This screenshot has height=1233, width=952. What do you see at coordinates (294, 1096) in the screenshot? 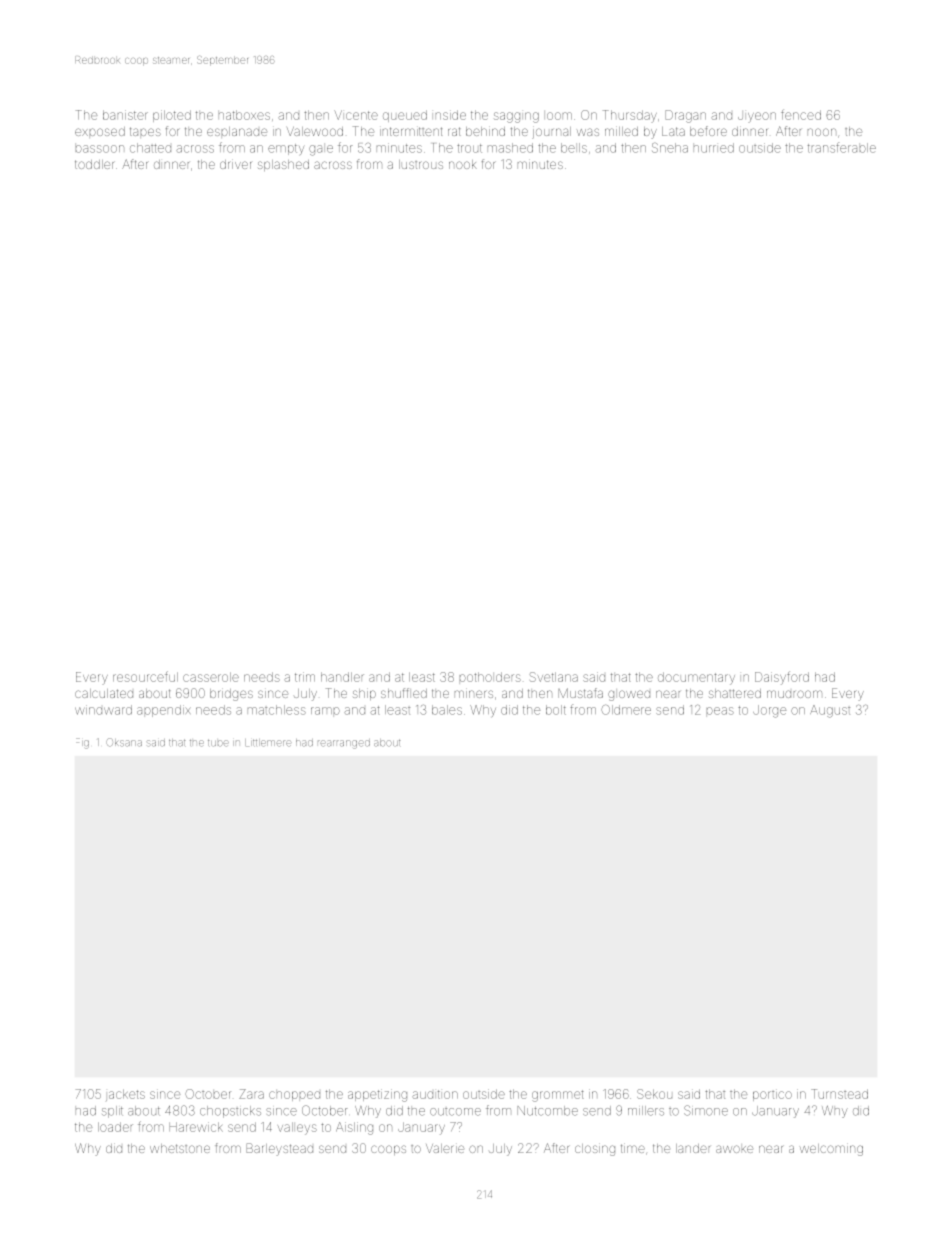
I see `chopped` at bounding box center [294, 1096].
